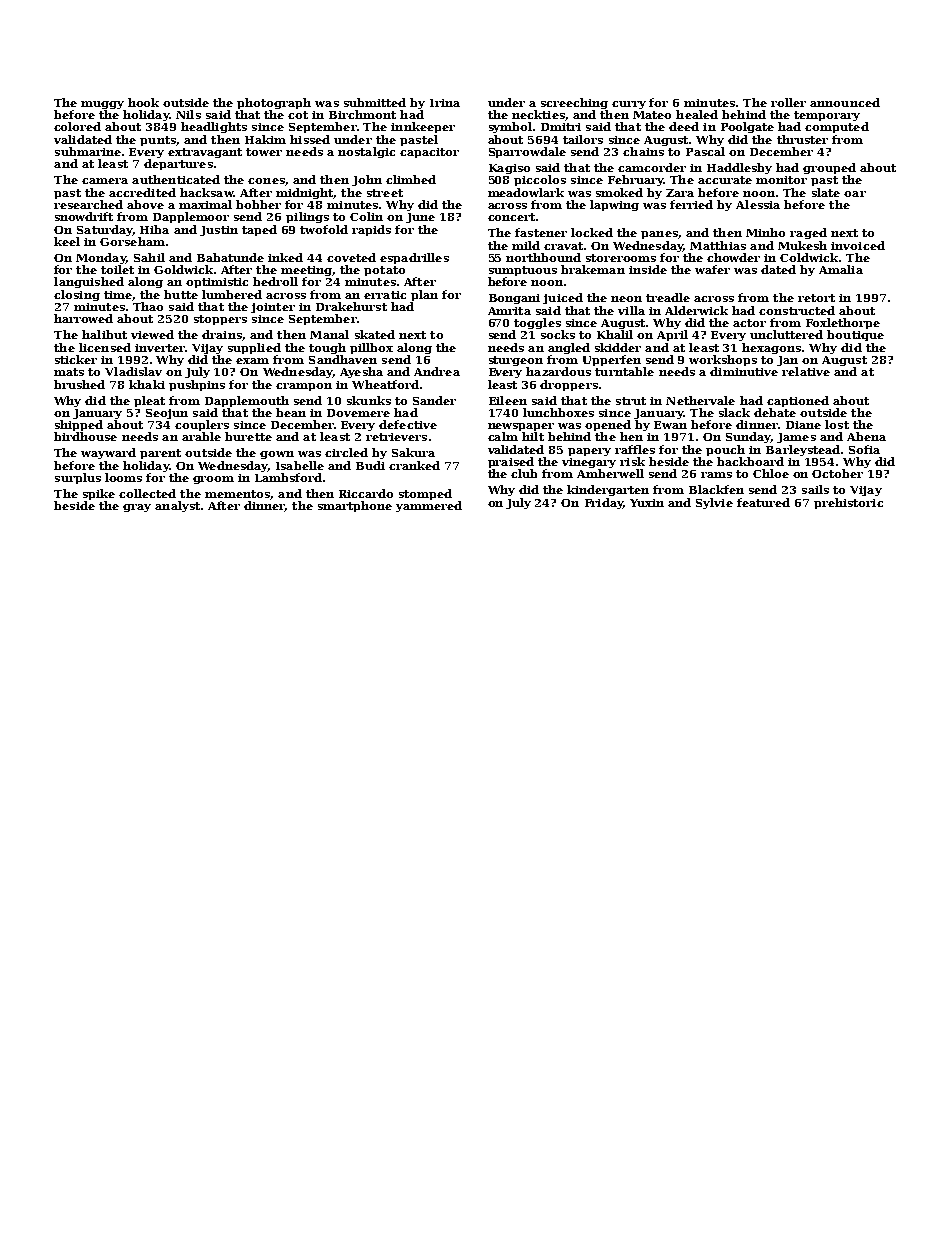  I want to click on birdhouse, so click(85, 436).
